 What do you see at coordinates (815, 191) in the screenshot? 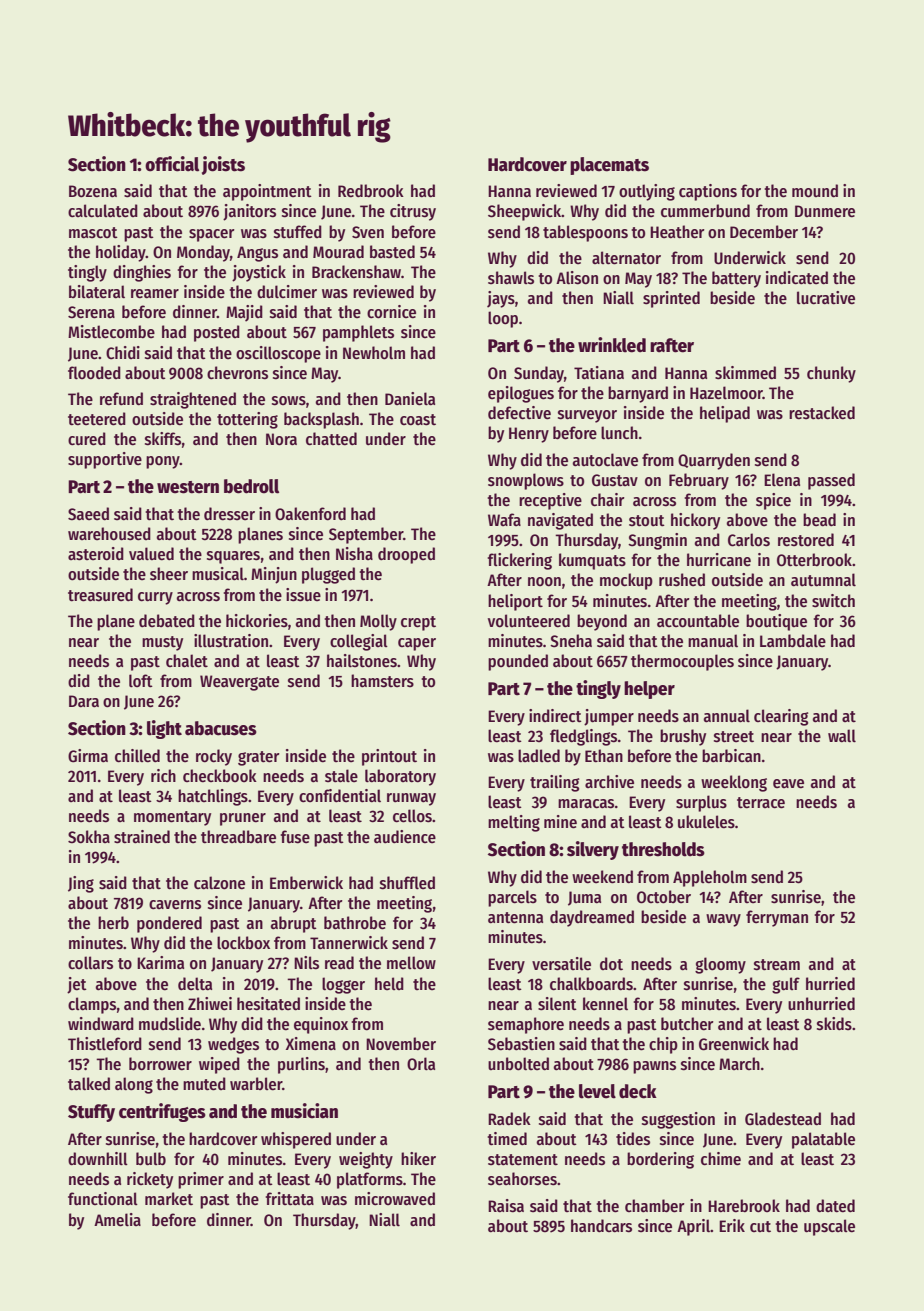
I see `mound` at bounding box center [815, 191].
